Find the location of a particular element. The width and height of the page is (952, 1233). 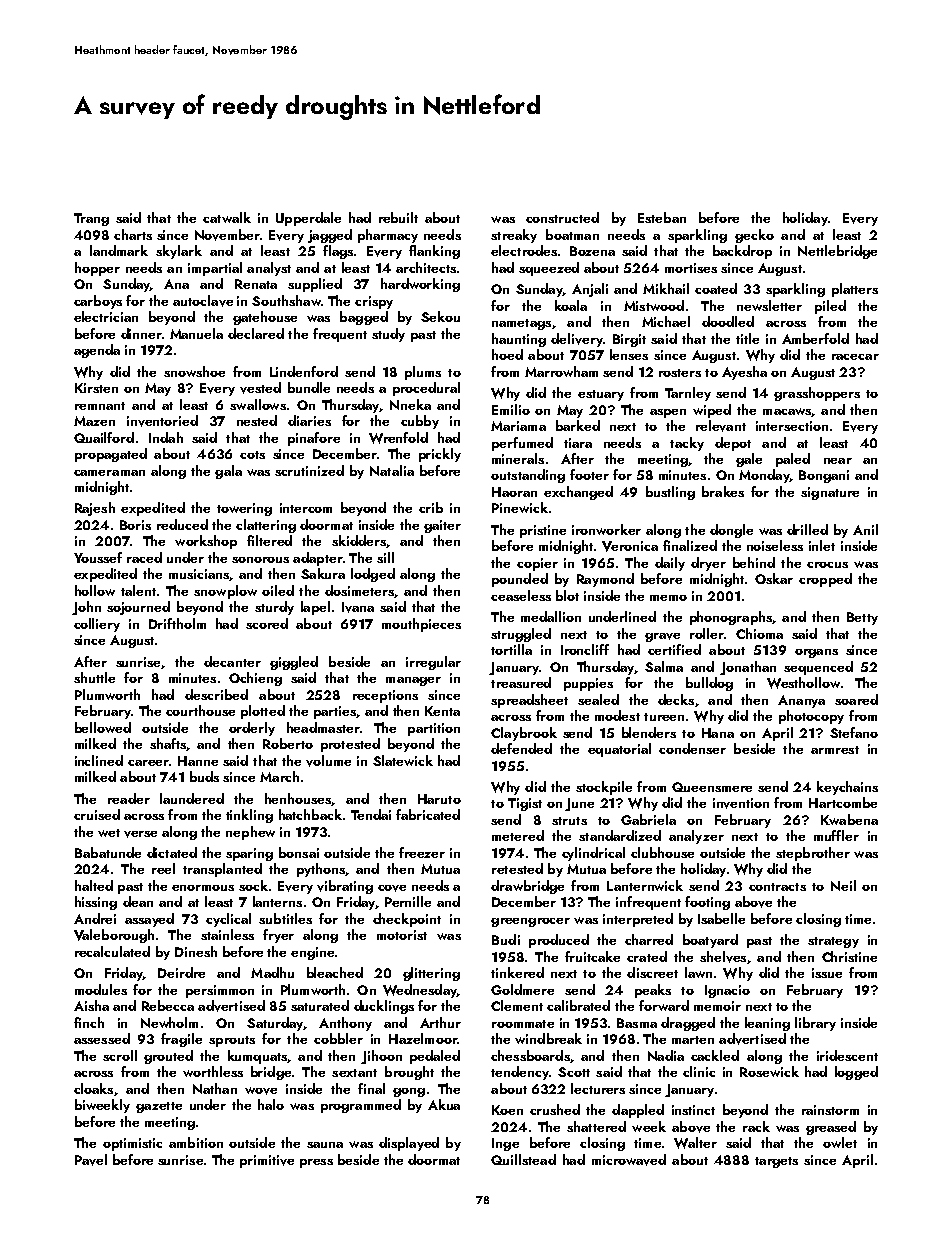

depot is located at coordinates (733, 444).
